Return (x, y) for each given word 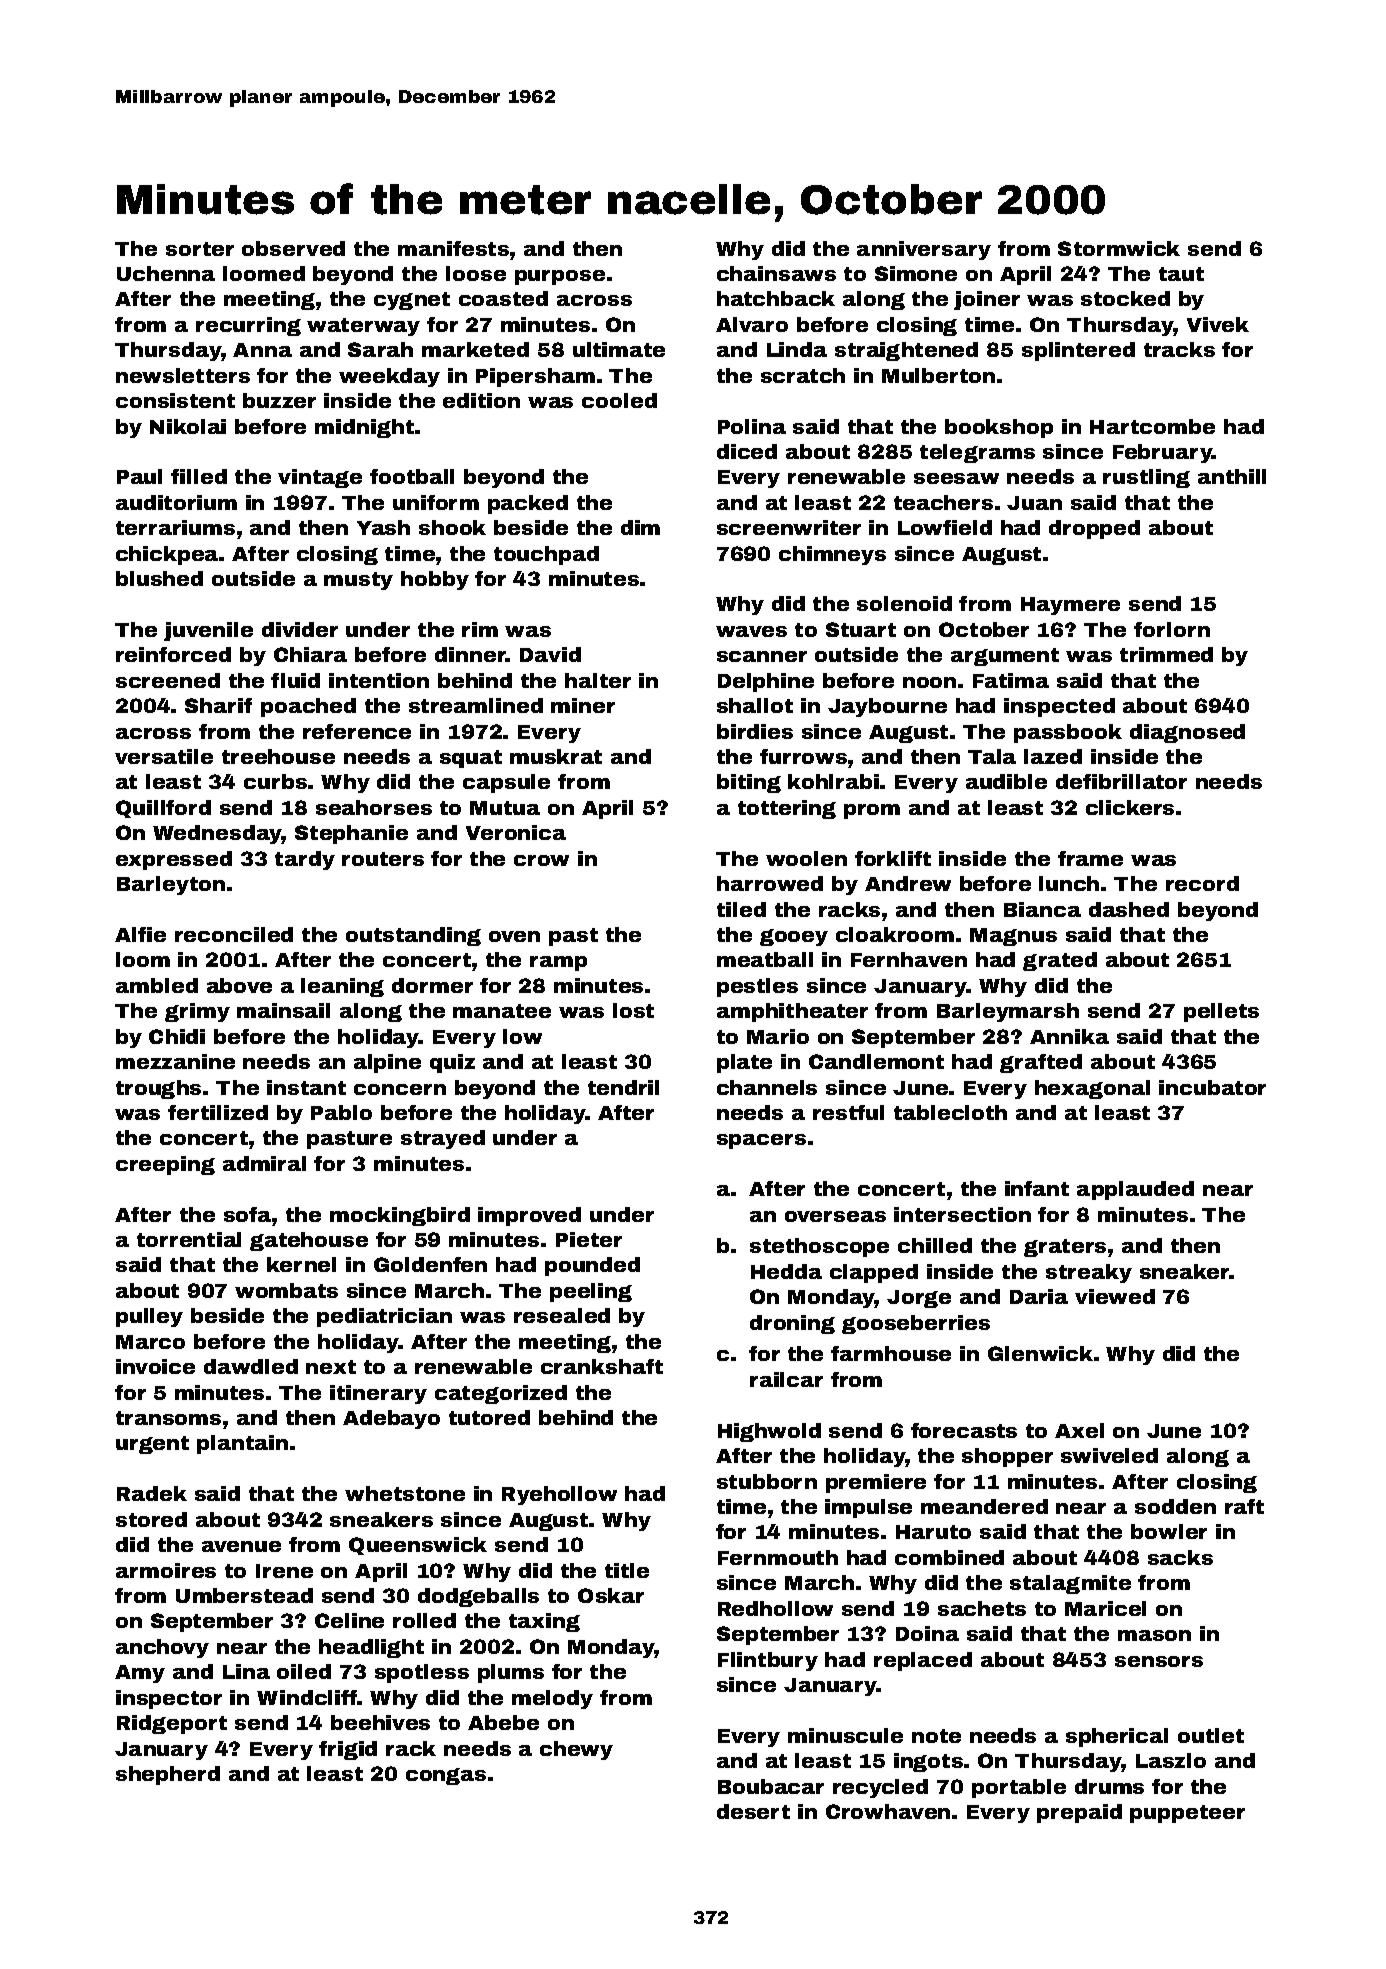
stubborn (767, 1481)
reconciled (234, 934)
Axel (1079, 1430)
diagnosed (1187, 733)
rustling (1146, 478)
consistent (175, 400)
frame (1090, 858)
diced (747, 451)
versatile (164, 756)
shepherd (168, 1775)
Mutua (505, 808)
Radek (152, 1493)
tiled (741, 909)
